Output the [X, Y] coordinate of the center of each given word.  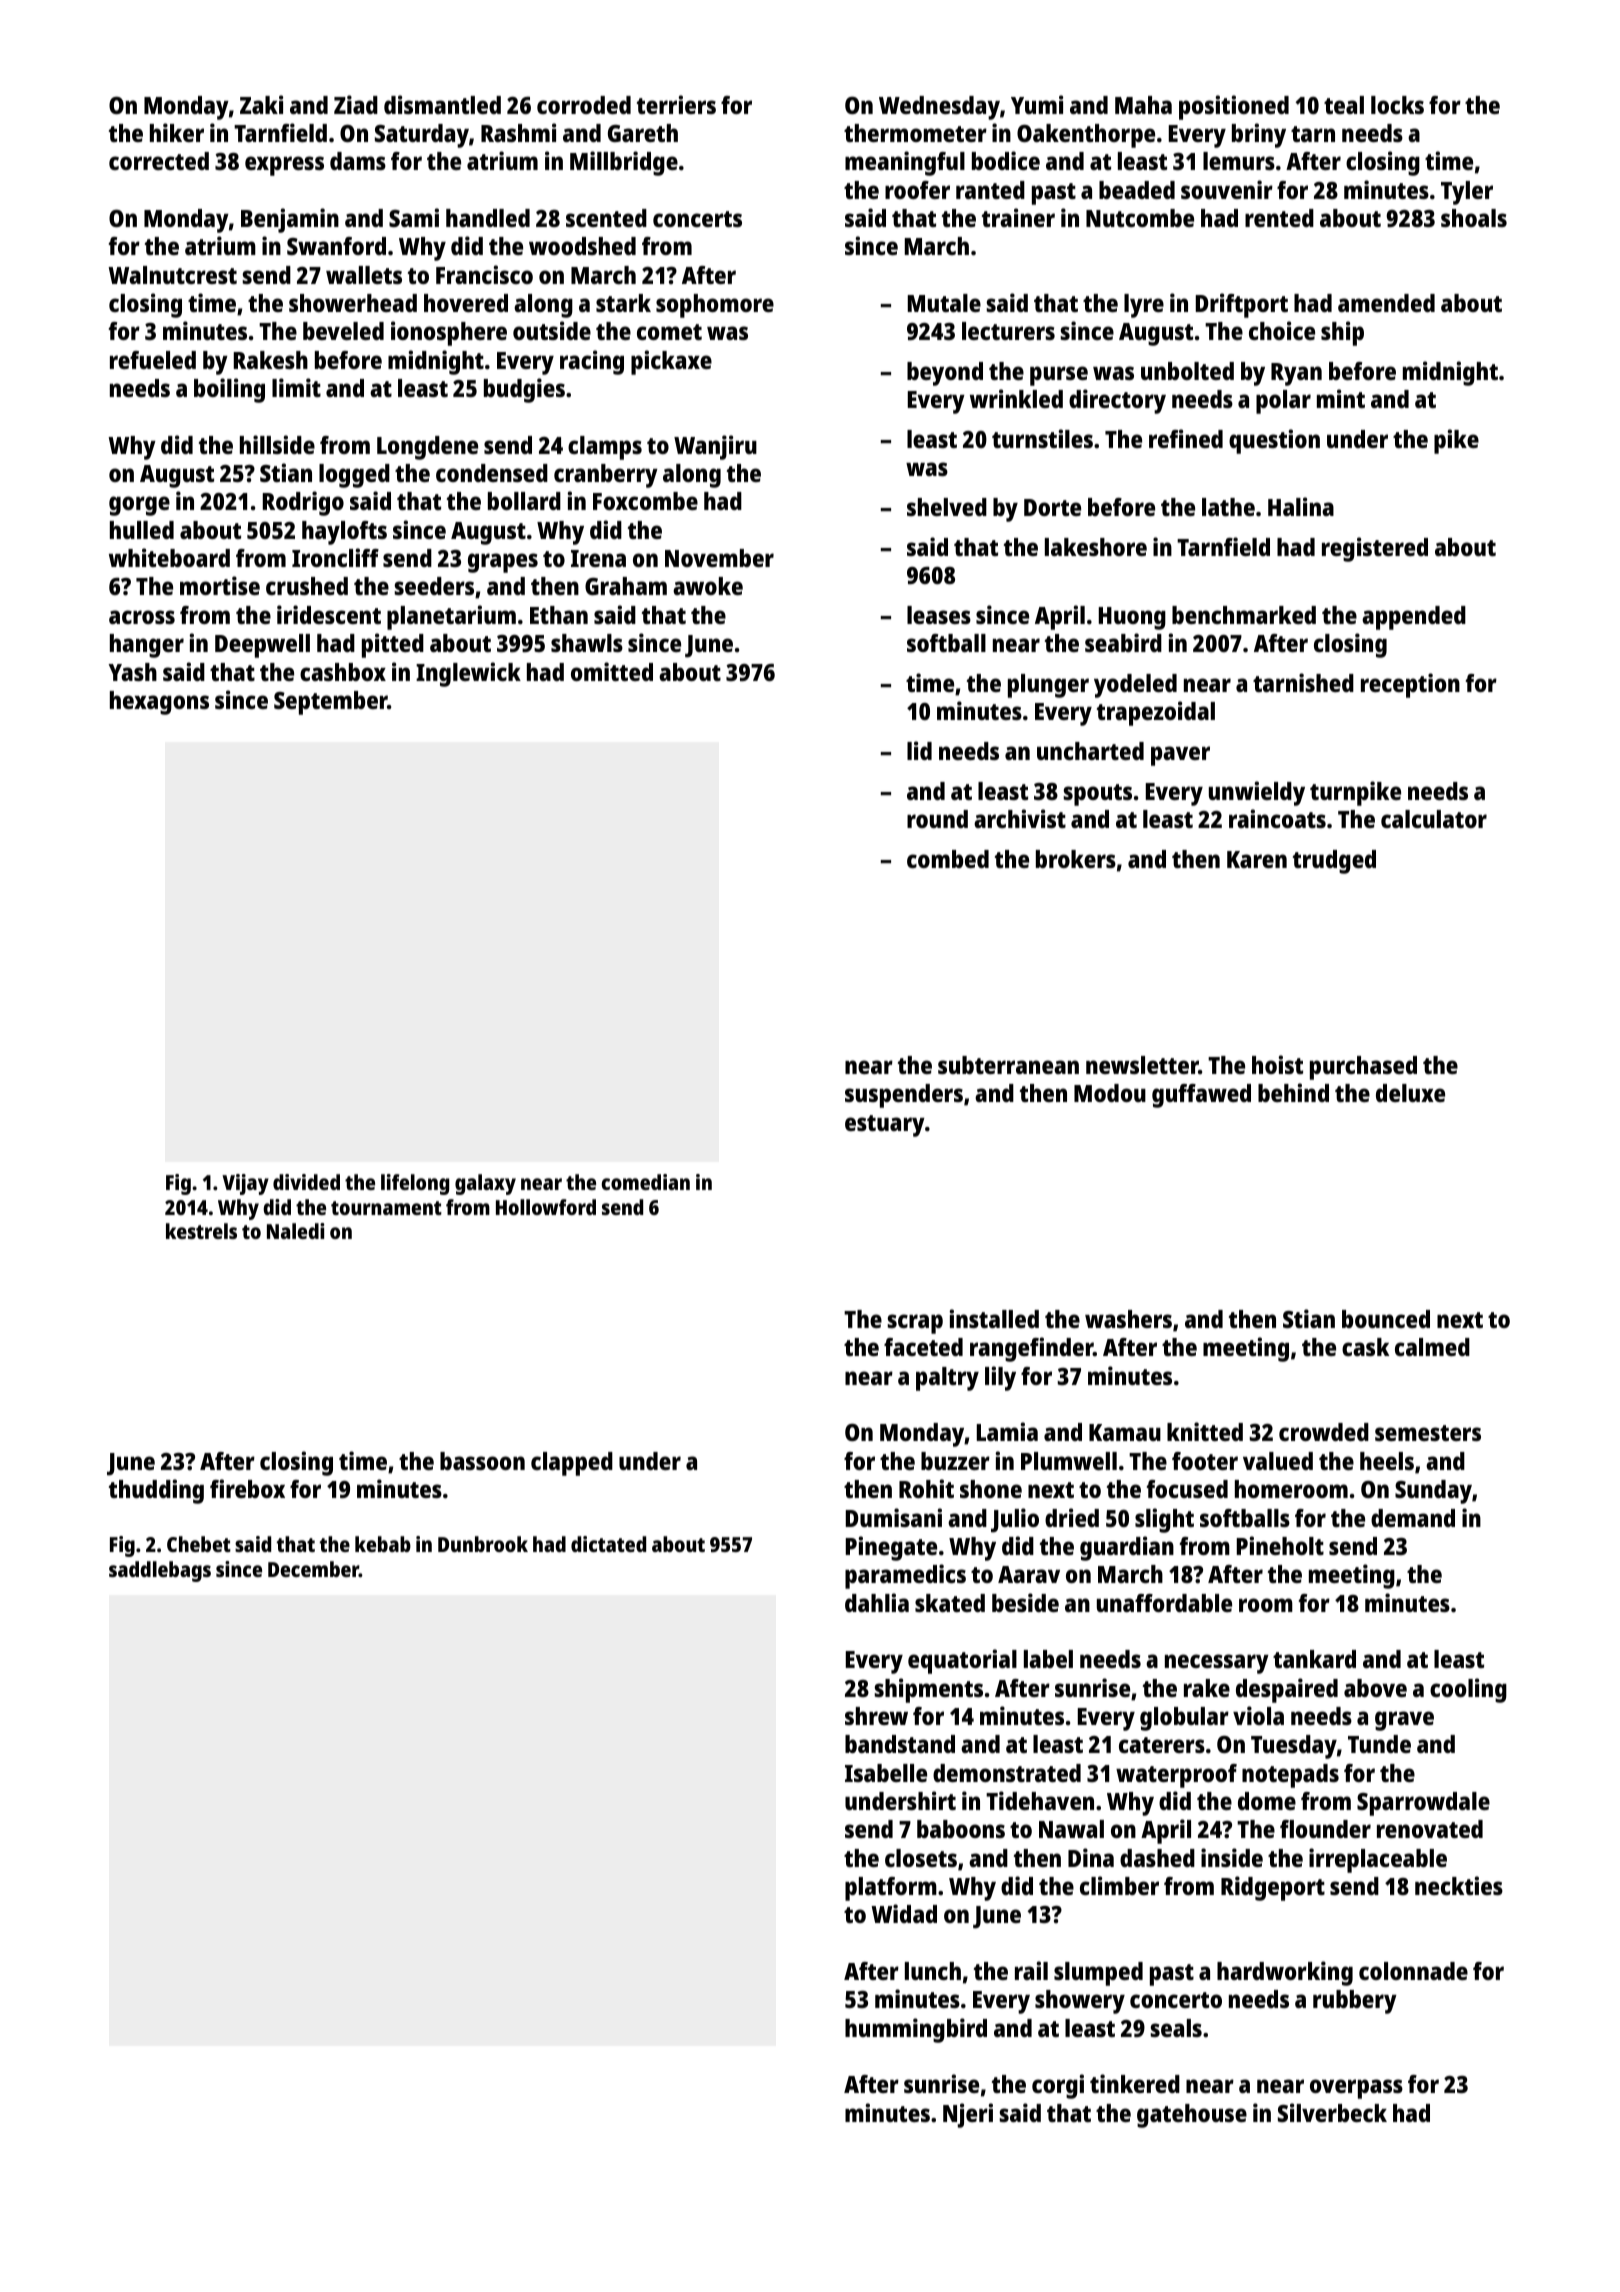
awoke [708, 586]
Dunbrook [483, 1544]
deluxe [1410, 1093]
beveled [343, 331]
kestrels [201, 1231]
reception [1410, 685]
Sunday [1433, 1492]
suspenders [904, 1096]
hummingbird [916, 2030]
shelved [947, 507]
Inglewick [468, 674]
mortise [220, 585]
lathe [1228, 507]
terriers [676, 104]
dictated [608, 1544]
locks [1397, 105]
